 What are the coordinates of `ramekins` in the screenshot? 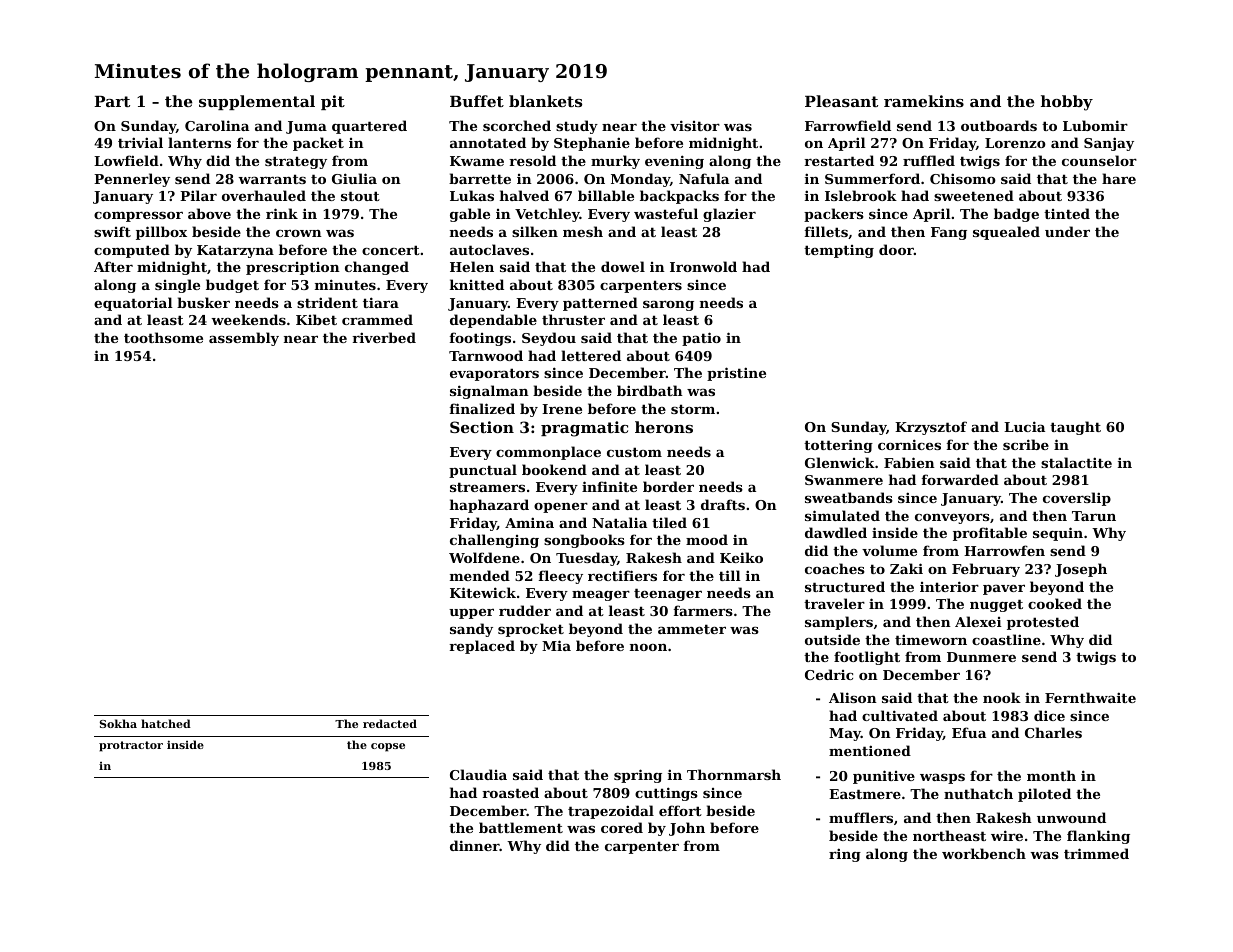 It's located at (924, 101).
